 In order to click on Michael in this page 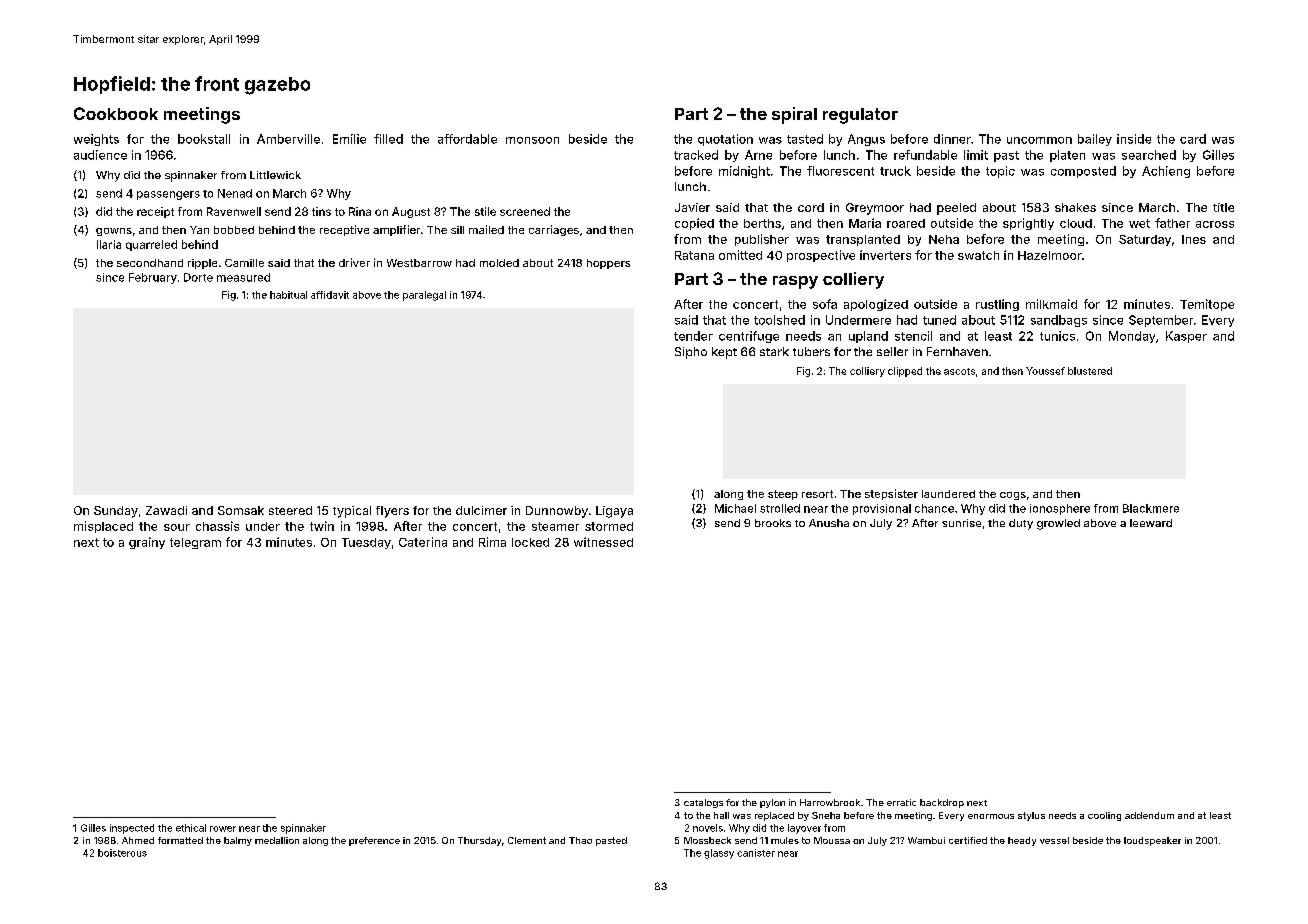, I will do `click(735, 508)`.
